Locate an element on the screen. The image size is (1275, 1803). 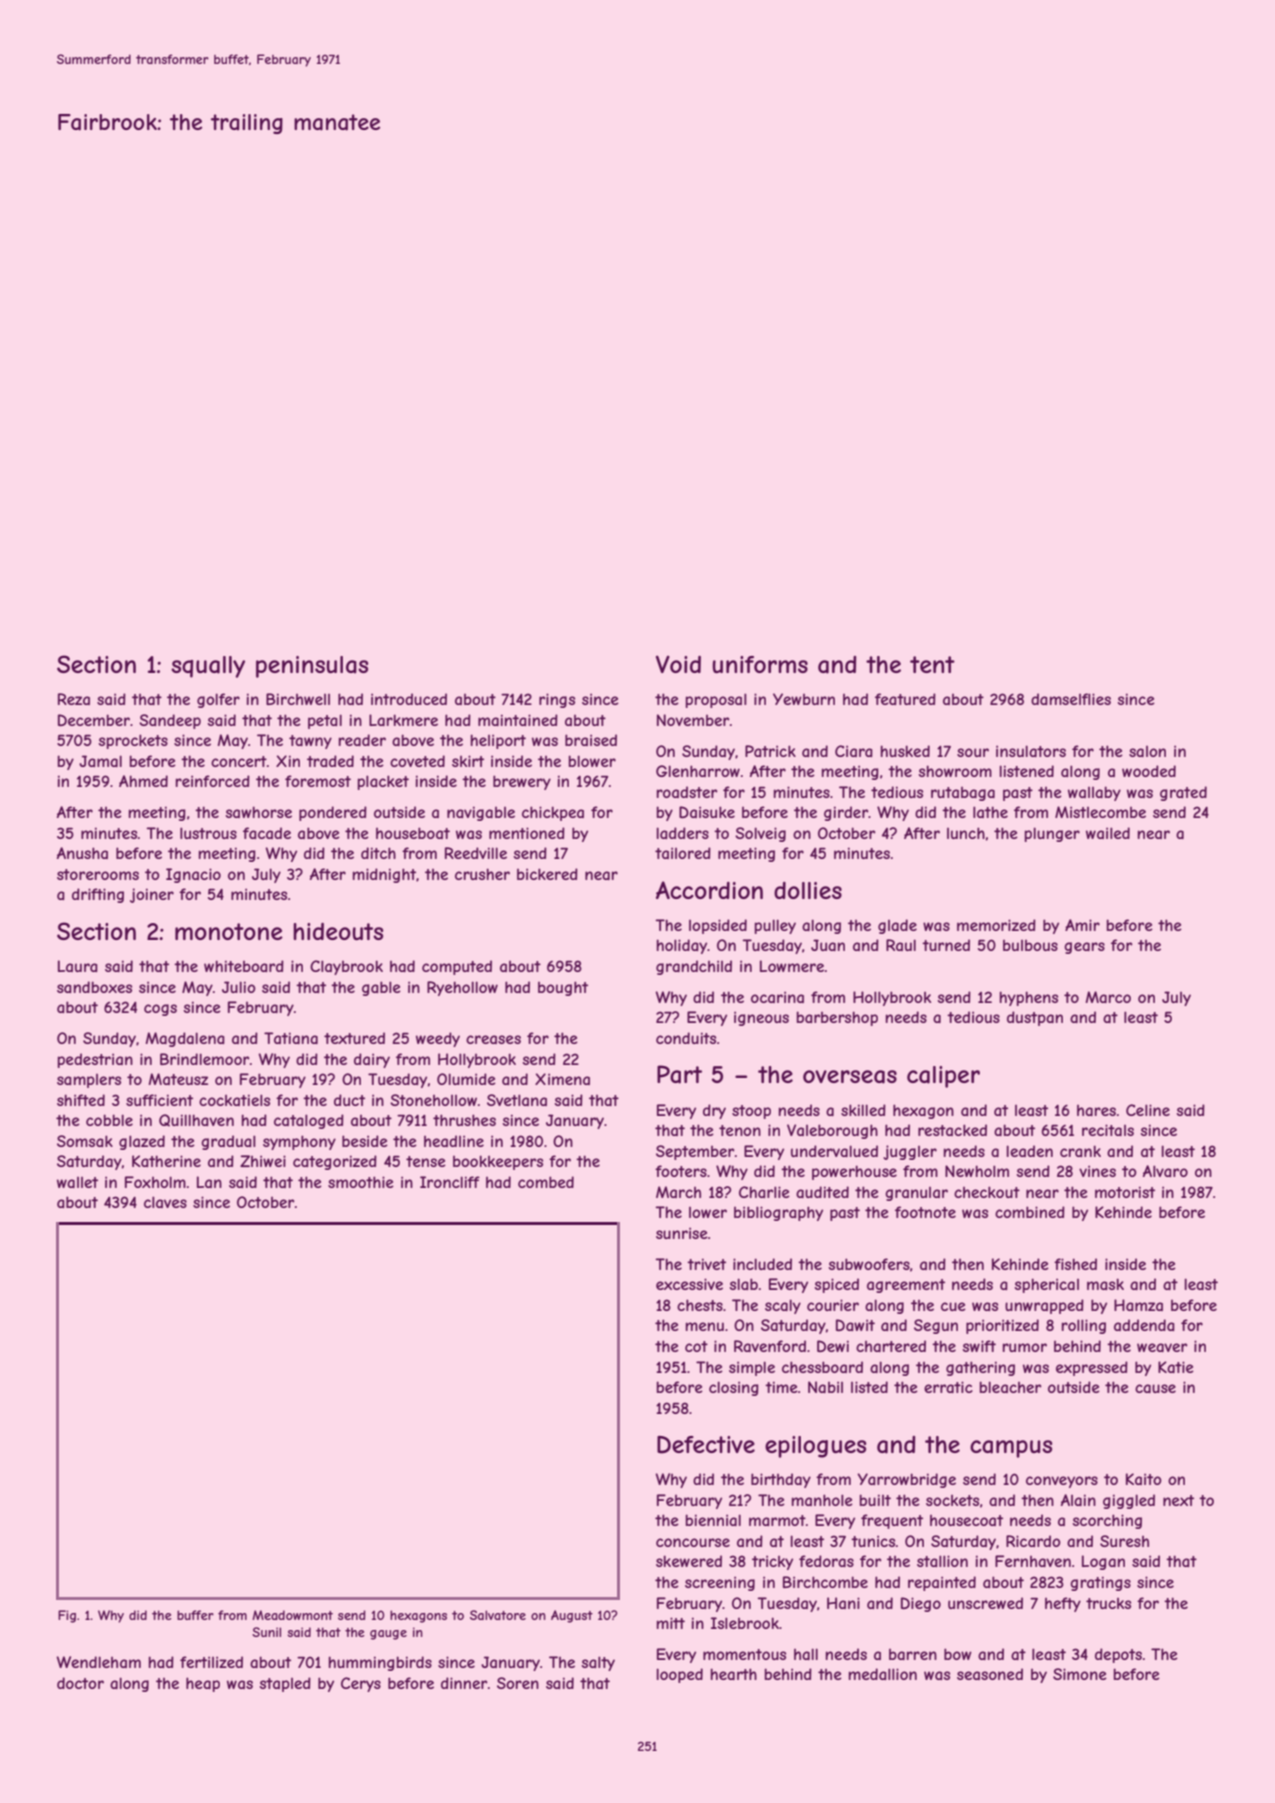
unwrapped is located at coordinates (1044, 1306).
